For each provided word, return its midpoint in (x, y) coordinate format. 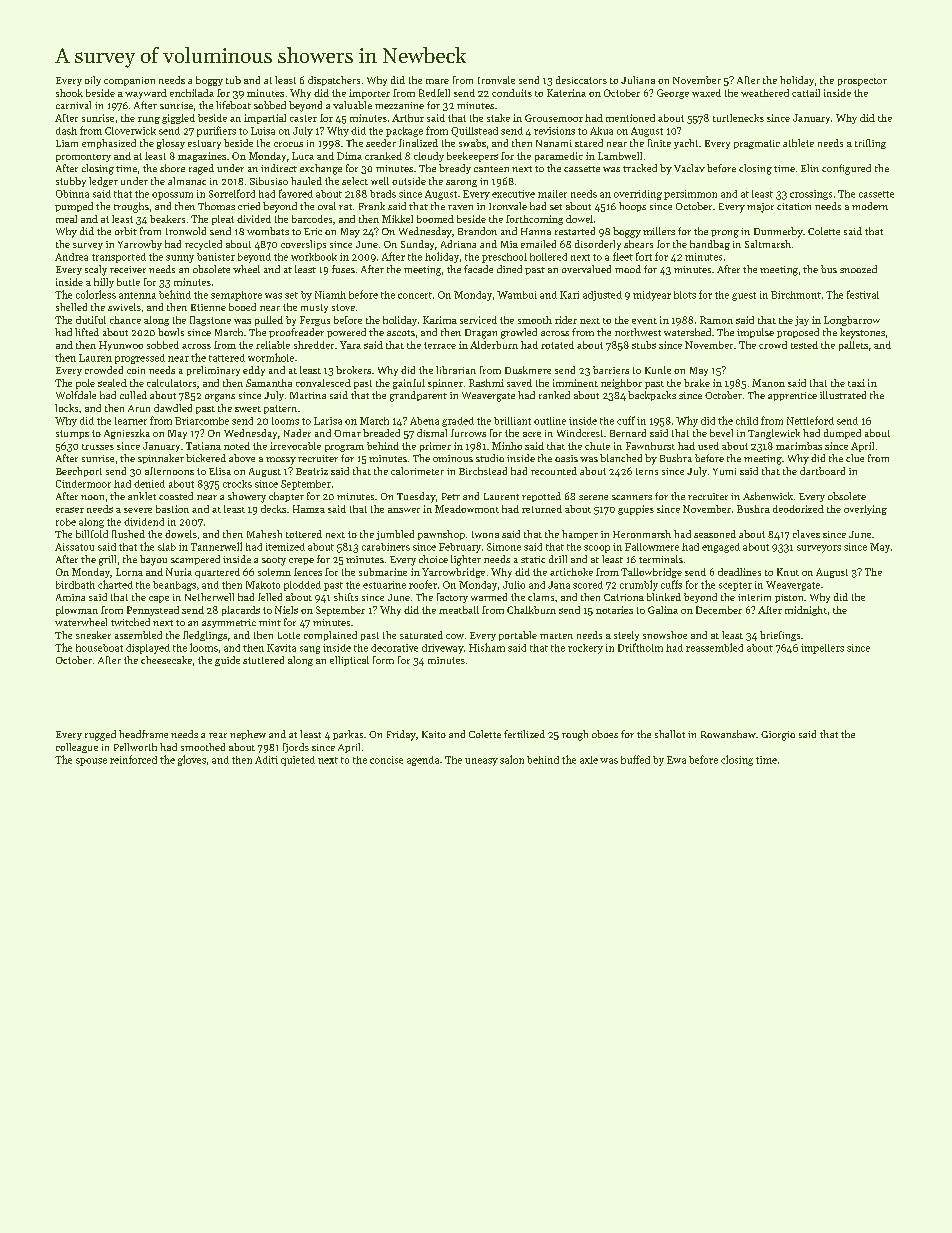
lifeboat (233, 105)
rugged (100, 735)
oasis (566, 458)
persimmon (690, 195)
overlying (865, 510)
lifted (87, 332)
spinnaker (161, 459)
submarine (383, 572)
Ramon (716, 320)
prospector (862, 82)
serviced (478, 320)
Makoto (263, 585)
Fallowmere (652, 547)
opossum (172, 196)
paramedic (559, 157)
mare (437, 81)
